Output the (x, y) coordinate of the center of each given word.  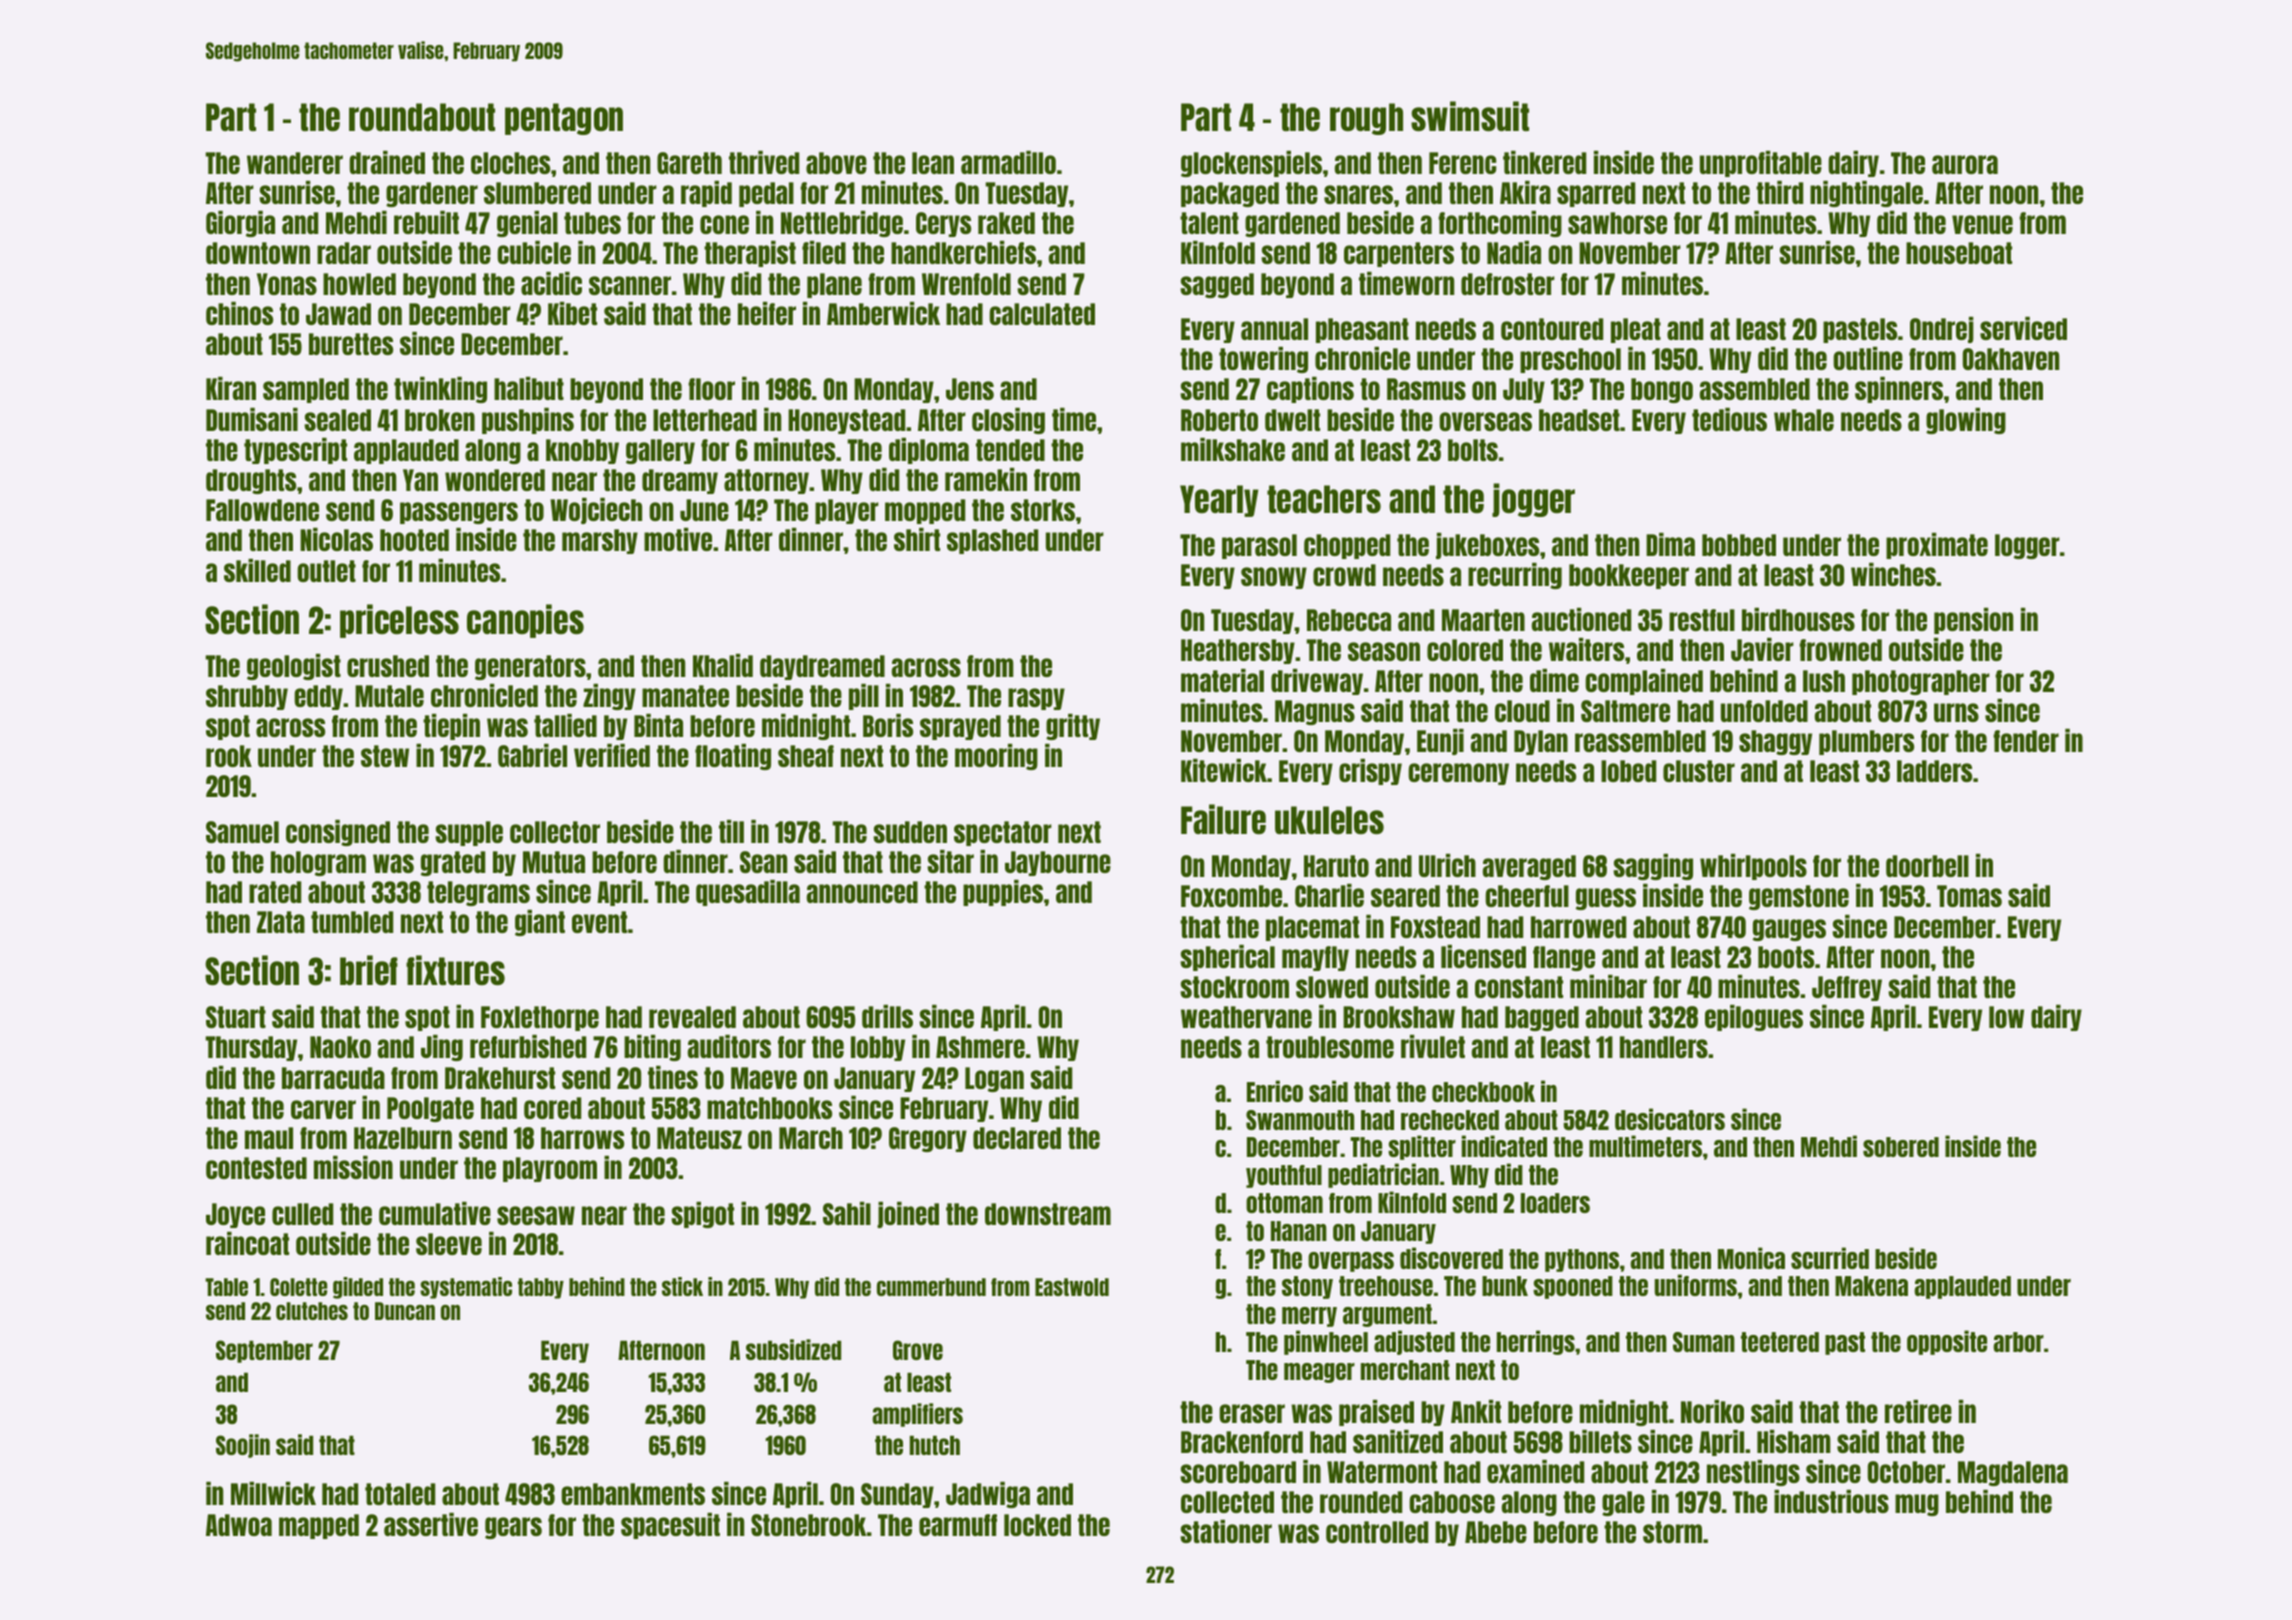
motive (678, 539)
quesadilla (748, 893)
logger (2027, 546)
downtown (258, 253)
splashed (992, 541)
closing (1008, 421)
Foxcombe (1231, 896)
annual (1274, 329)
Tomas (1969, 896)
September (264, 1351)
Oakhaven (2011, 359)
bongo (1662, 390)
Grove (918, 1350)
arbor (2018, 1342)
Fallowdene (262, 510)
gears (513, 1528)
